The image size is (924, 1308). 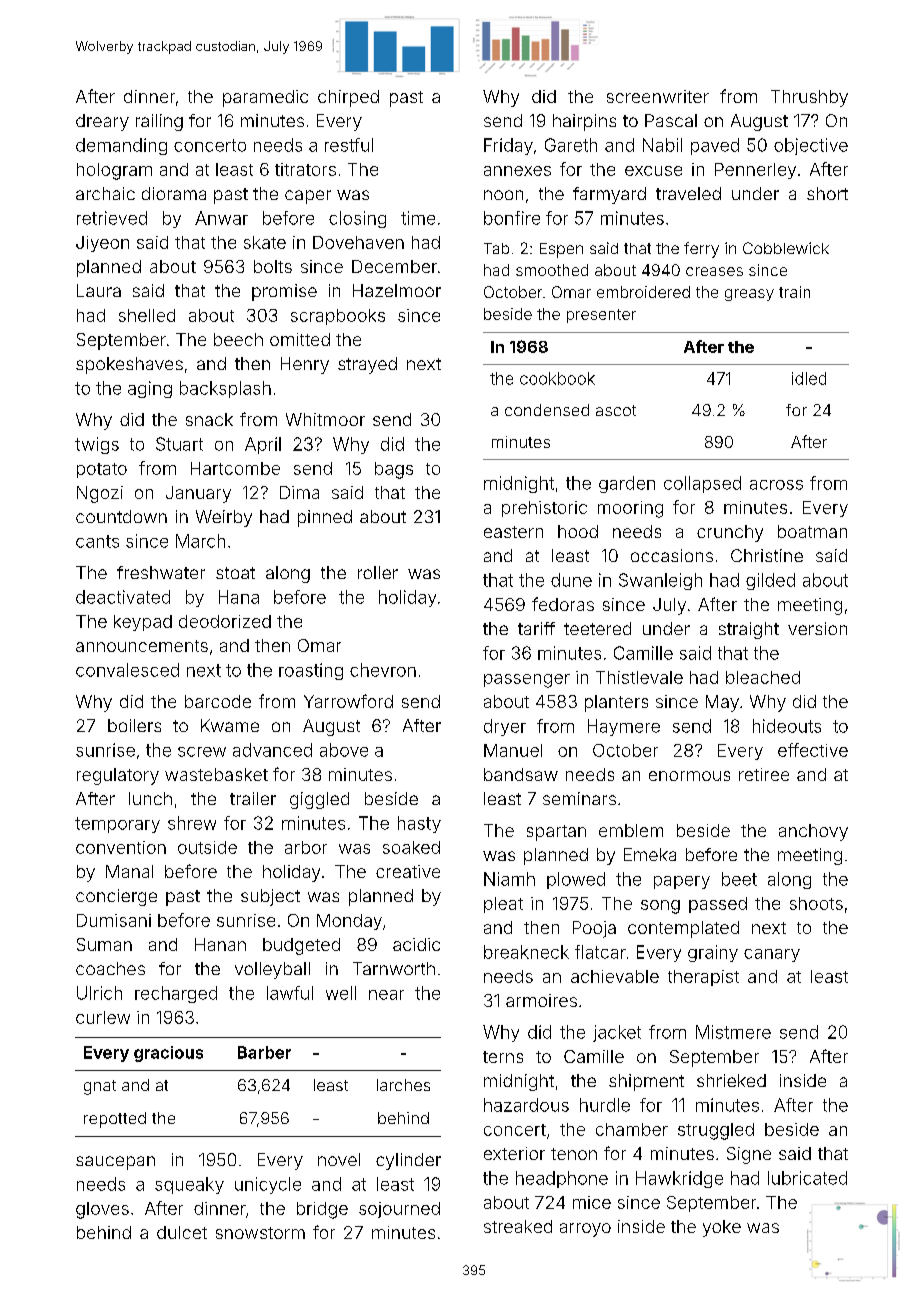 I want to click on yoke, so click(x=722, y=1228).
